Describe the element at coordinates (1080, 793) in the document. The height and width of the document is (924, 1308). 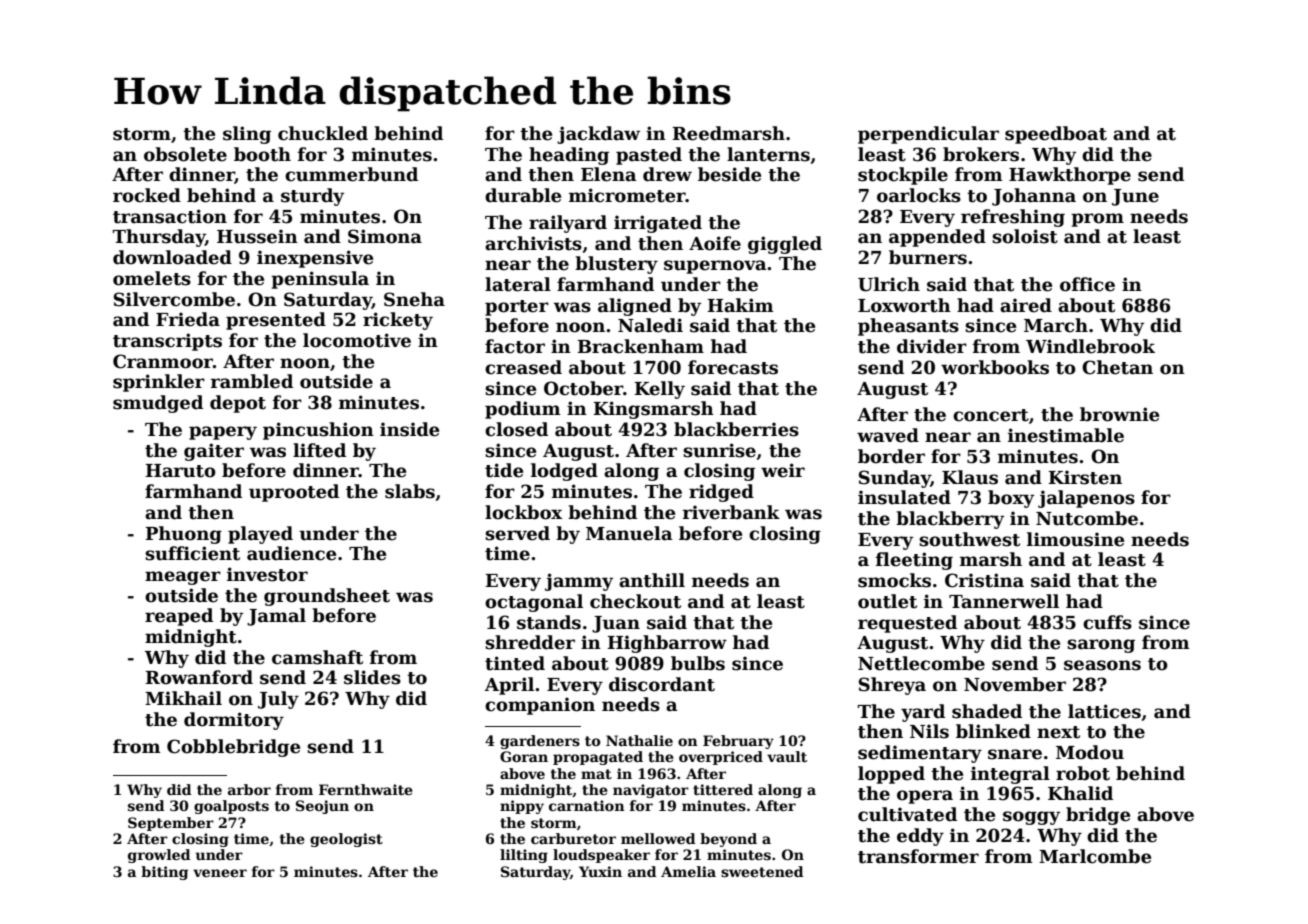
I see `Khalid` at that location.
